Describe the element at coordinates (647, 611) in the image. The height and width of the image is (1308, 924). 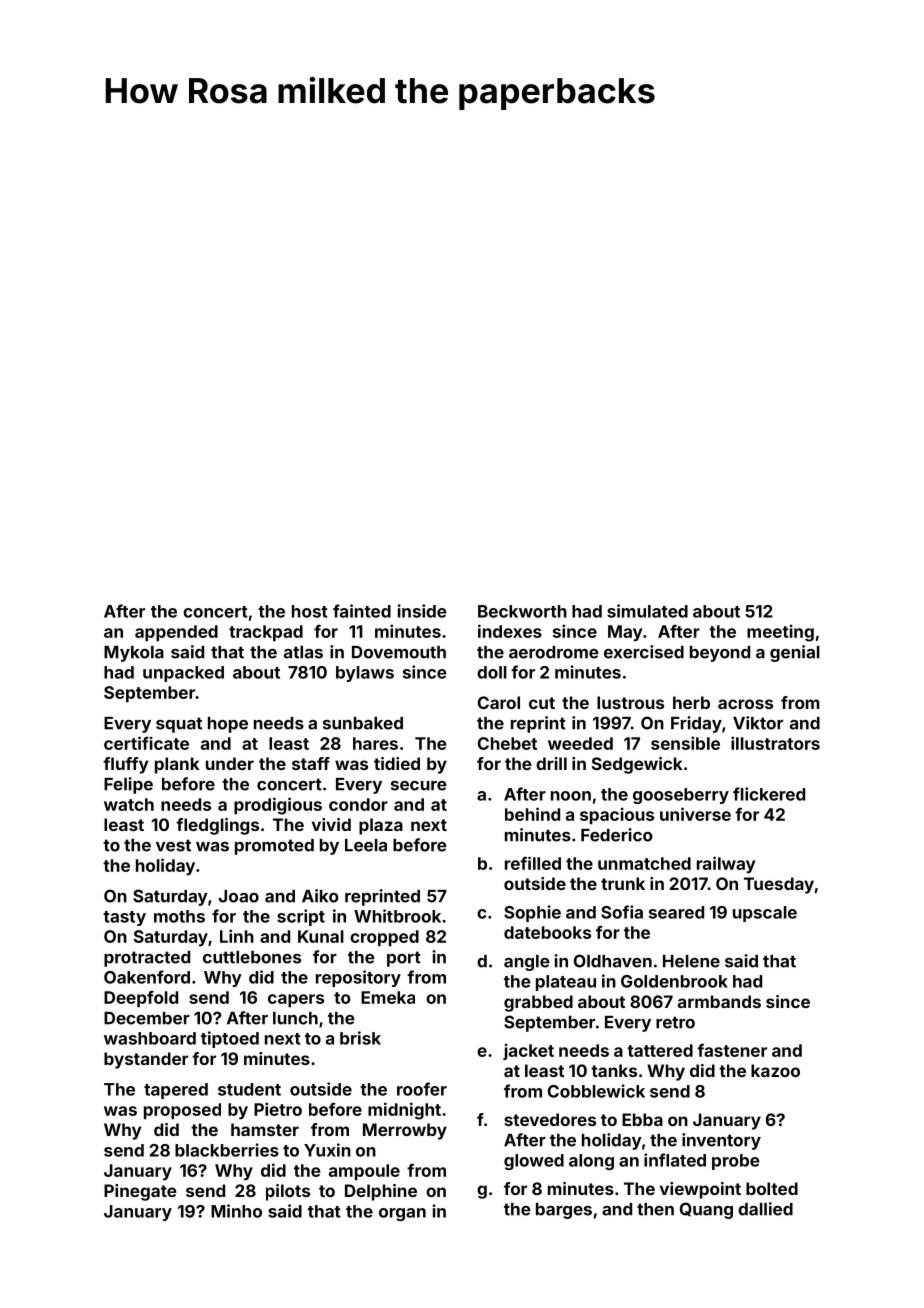
I see `simulated` at that location.
